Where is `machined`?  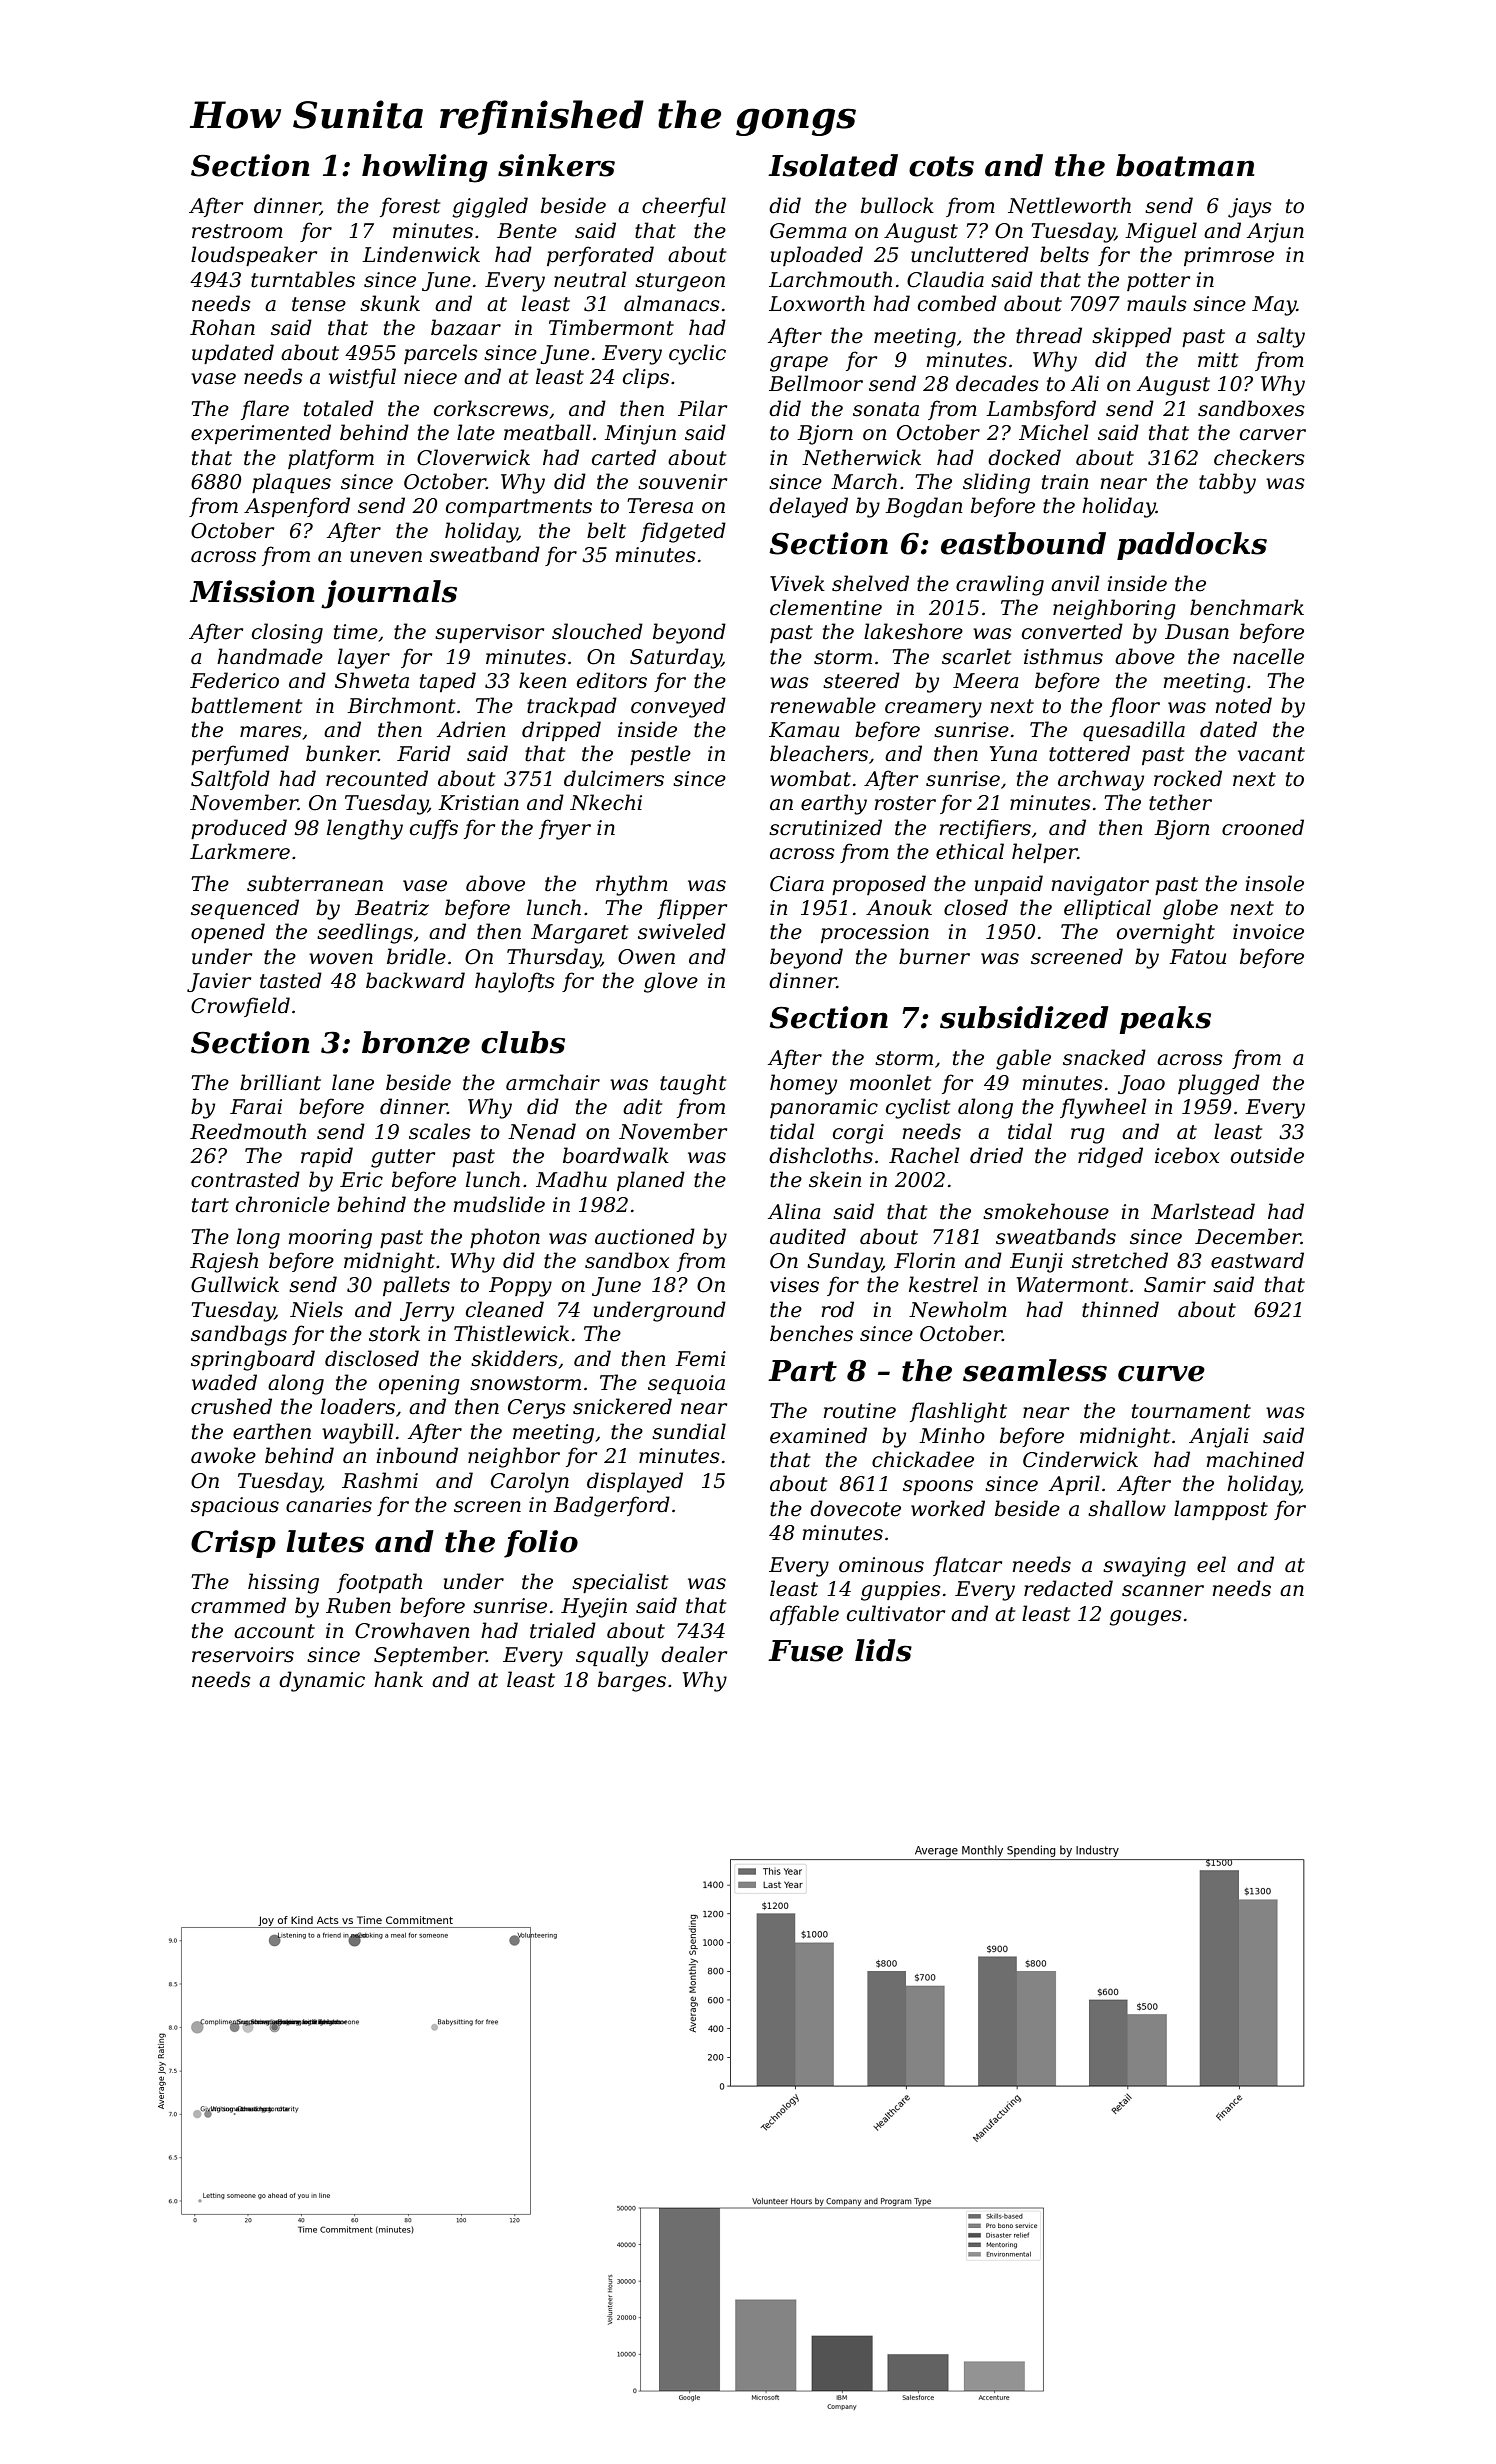 machined is located at coordinates (1255, 1459).
